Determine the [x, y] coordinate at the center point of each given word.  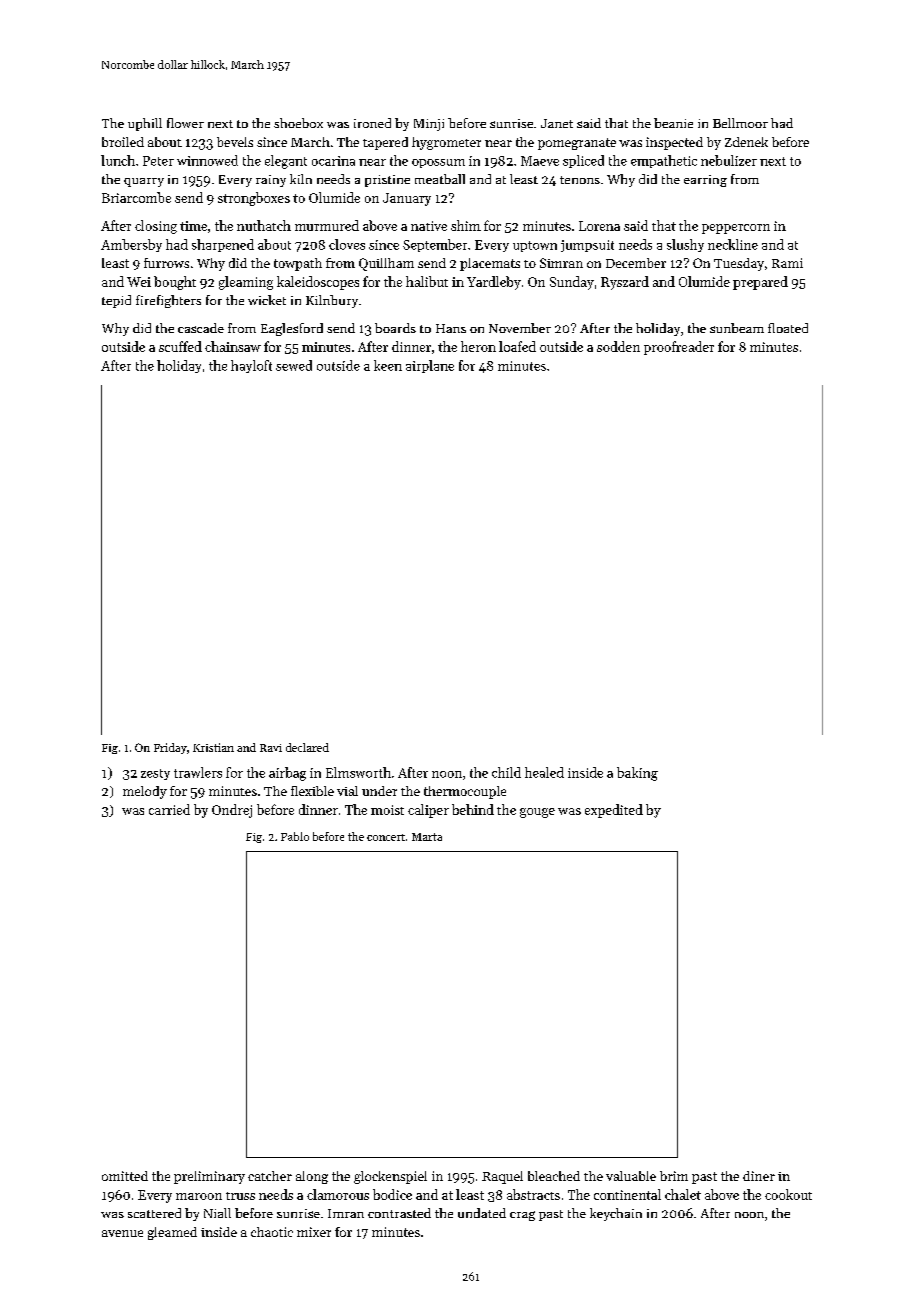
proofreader [679, 348]
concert [386, 837]
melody [145, 792]
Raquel [502, 1177]
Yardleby [494, 283]
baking [637, 774]
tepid [116, 301]
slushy [685, 245]
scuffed [180, 346]
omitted [125, 1176]
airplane [430, 366]
